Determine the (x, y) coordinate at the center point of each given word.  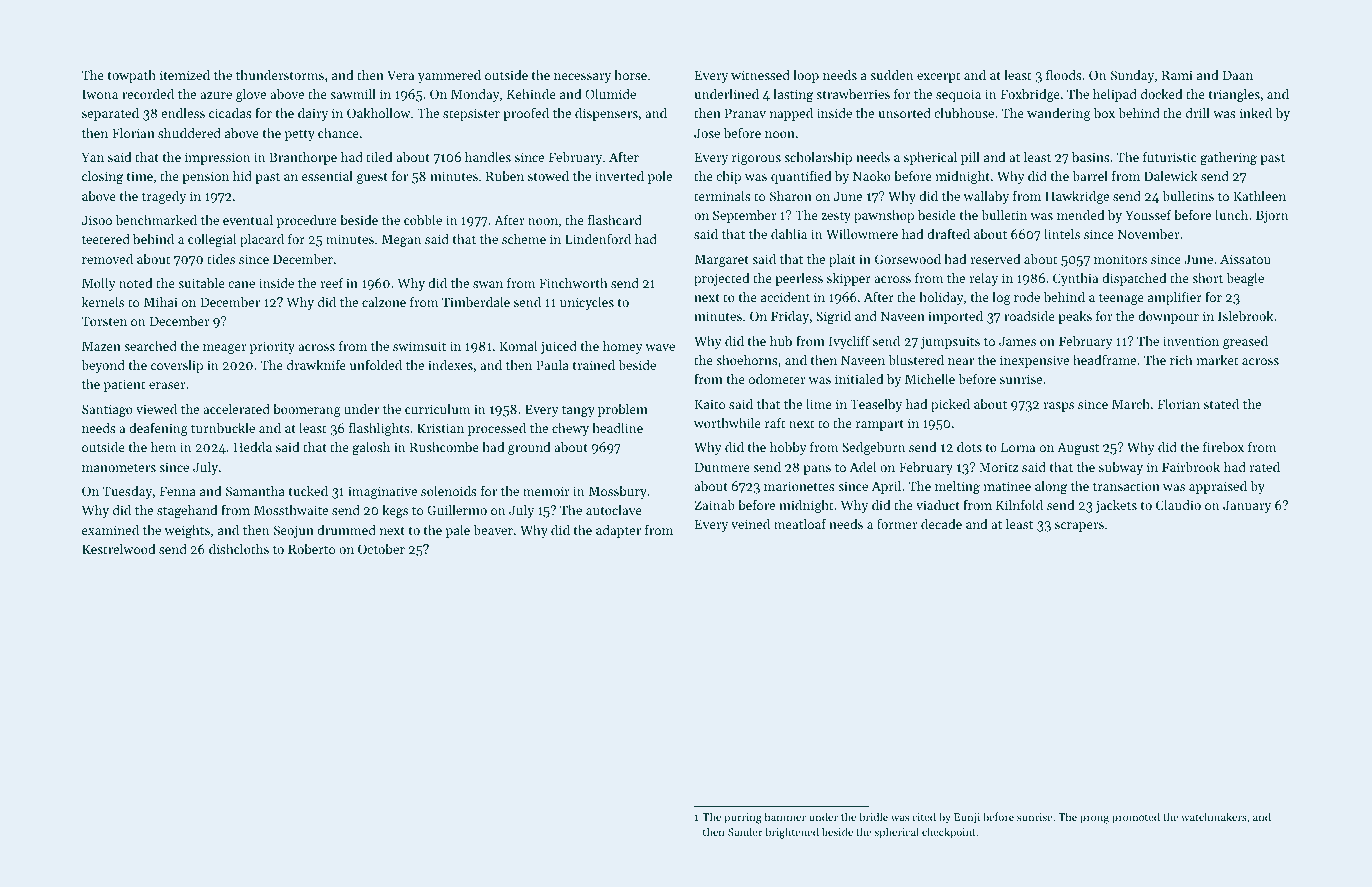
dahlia (789, 234)
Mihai (161, 302)
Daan (1238, 75)
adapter (618, 531)
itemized (185, 75)
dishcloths (239, 549)
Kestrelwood (118, 549)
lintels (1062, 234)
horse (630, 75)
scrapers (1079, 527)
